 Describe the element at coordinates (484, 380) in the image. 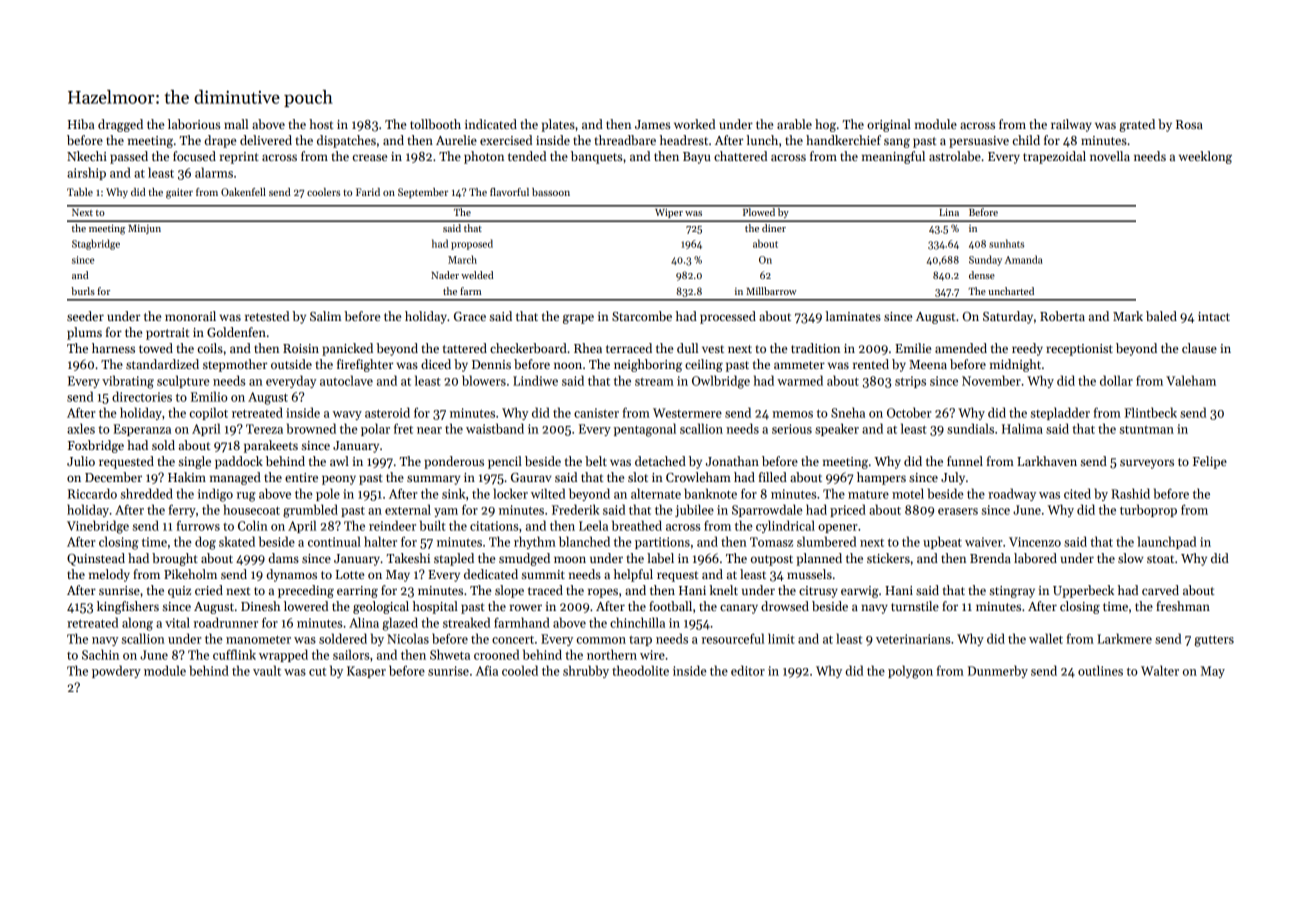

I see `blowers` at that location.
